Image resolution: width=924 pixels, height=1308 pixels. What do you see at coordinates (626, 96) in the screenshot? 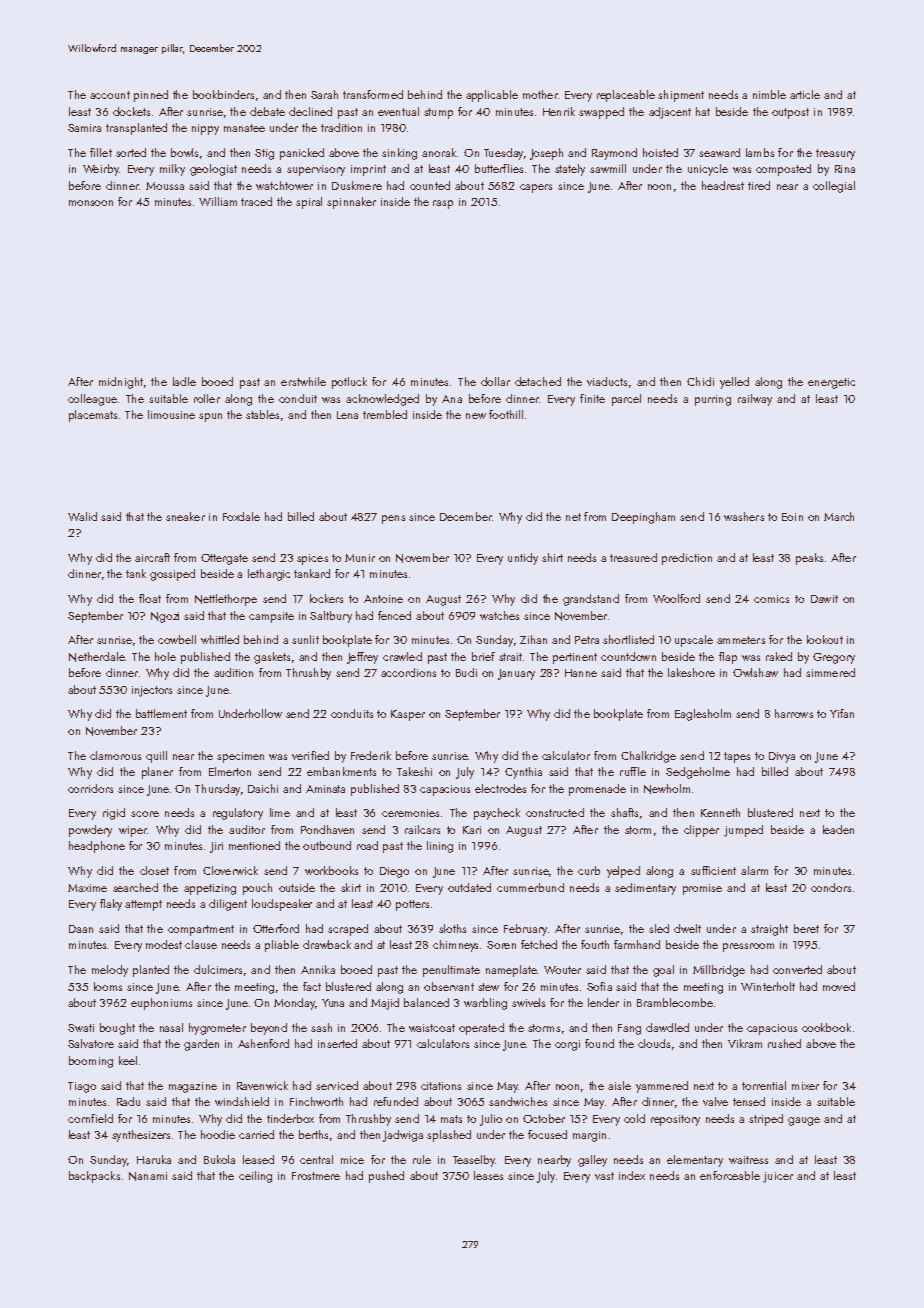
I see `replaceable` at bounding box center [626, 96].
